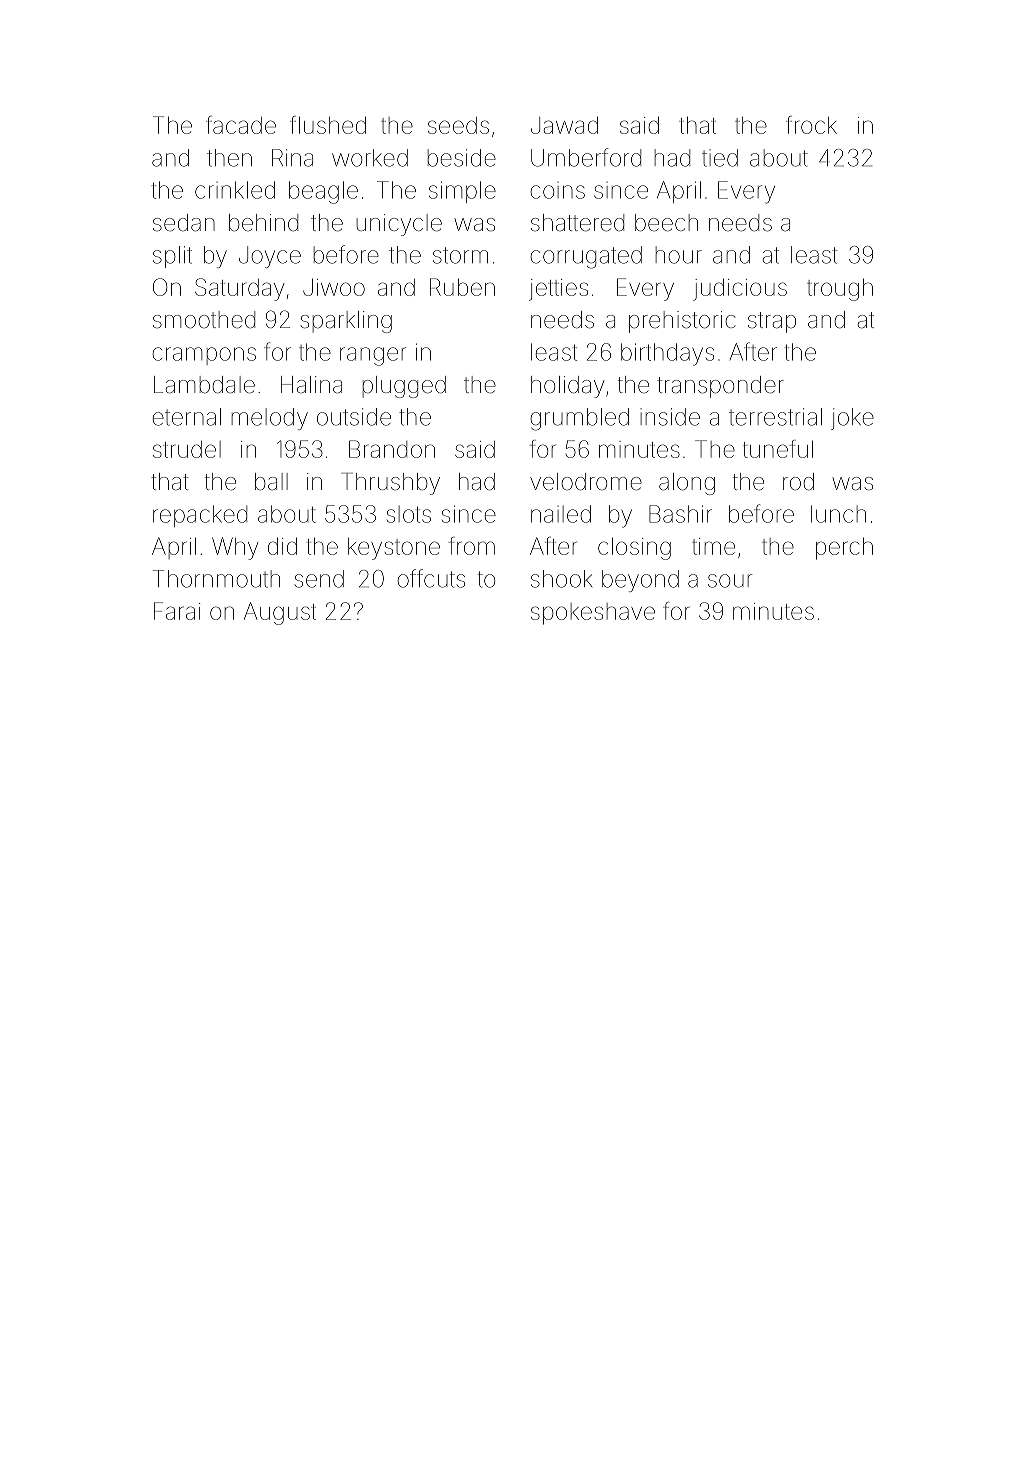 This screenshot has height=1457, width=1026. What do you see at coordinates (271, 482) in the screenshot?
I see `ball` at bounding box center [271, 482].
